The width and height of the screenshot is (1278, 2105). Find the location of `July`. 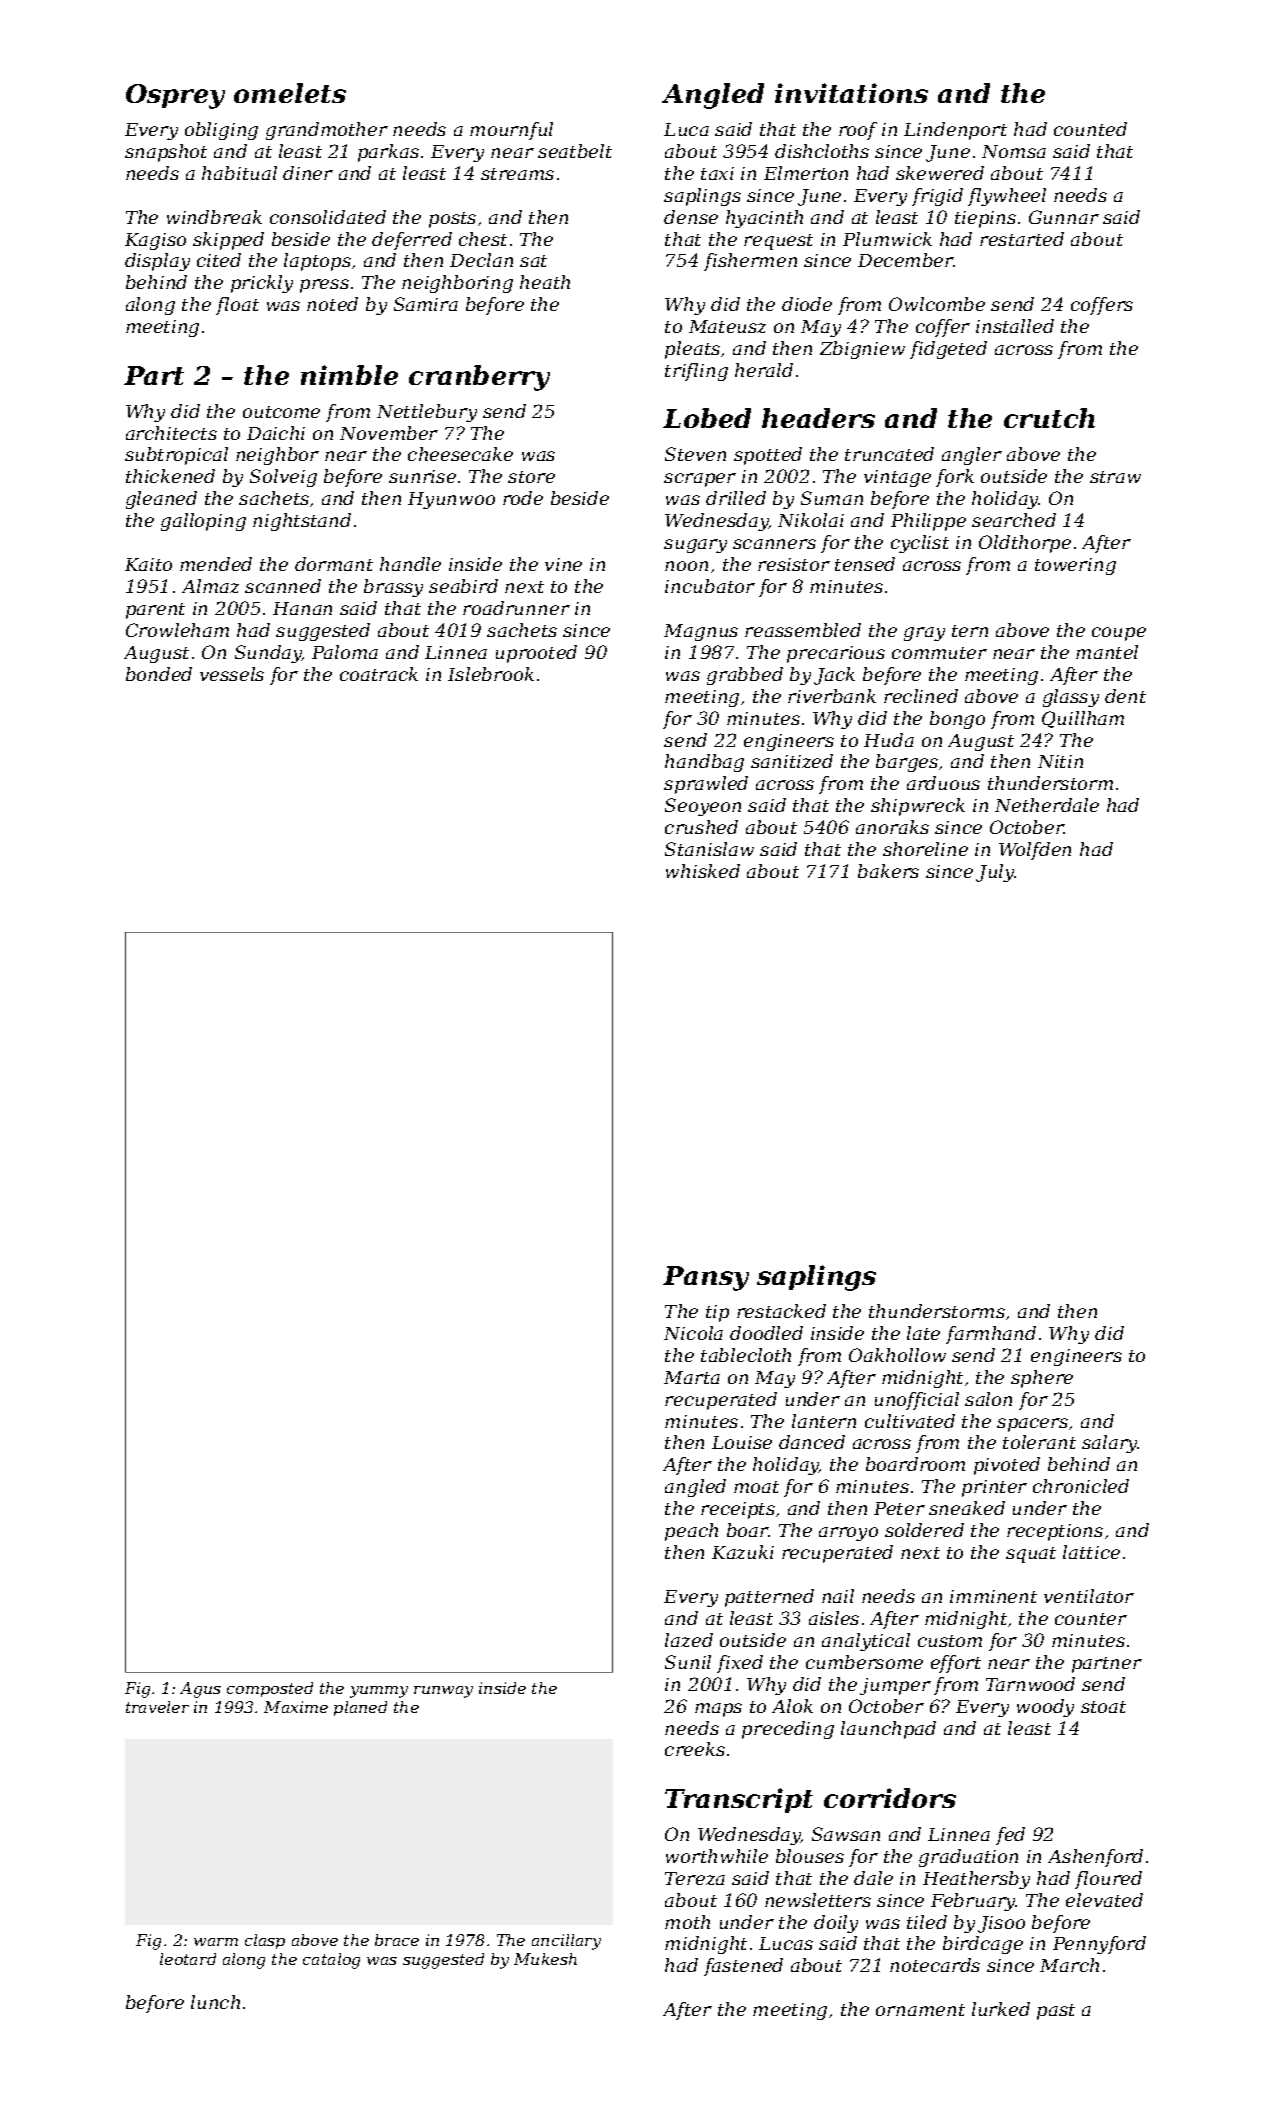

July is located at coordinates (995, 873).
